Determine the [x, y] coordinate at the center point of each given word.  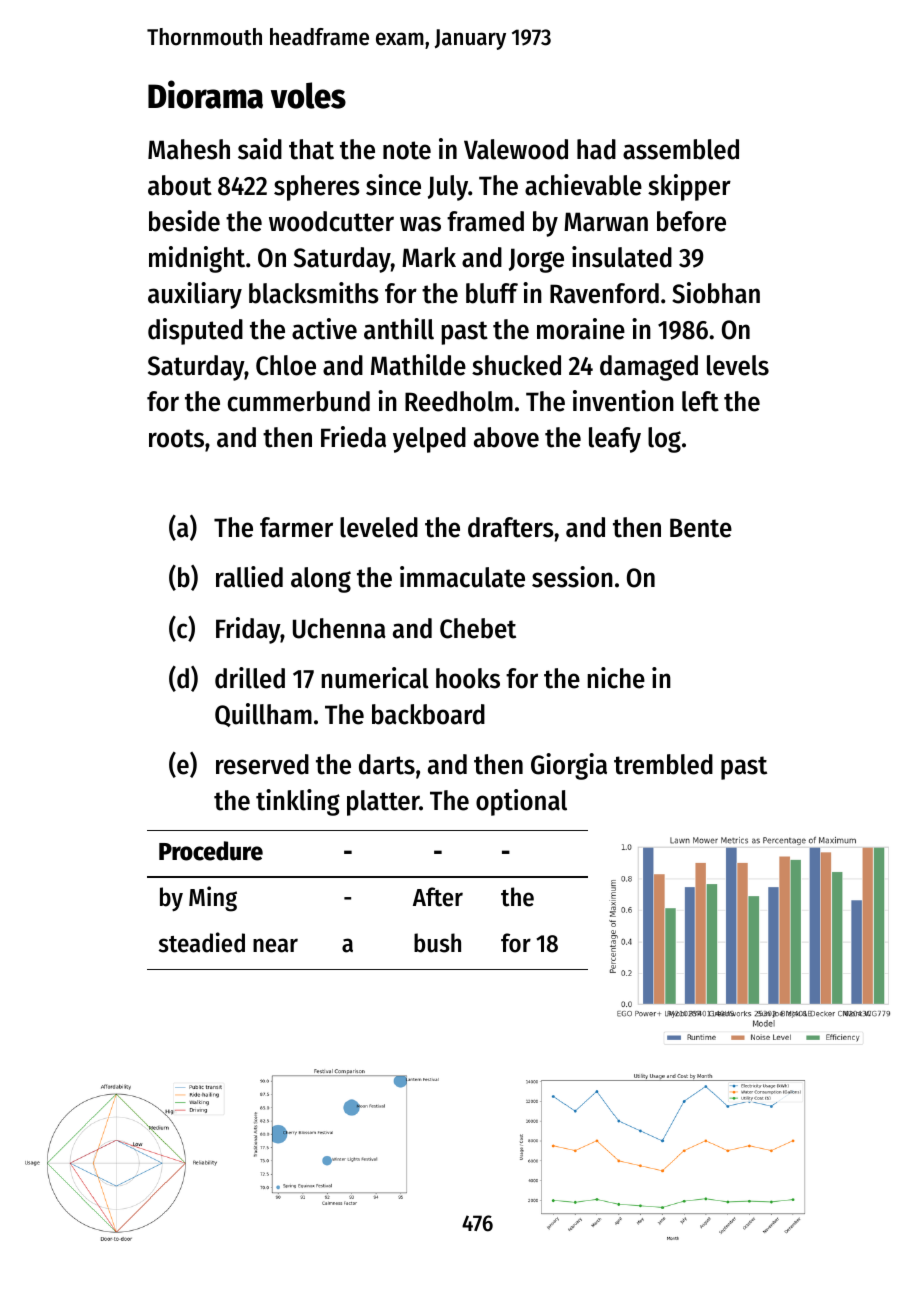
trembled [663, 764]
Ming [213, 899]
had [596, 149]
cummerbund [299, 401]
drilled [250, 678]
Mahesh [189, 149]
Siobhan [716, 293]
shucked [516, 365]
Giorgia [569, 766]
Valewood [516, 149]
